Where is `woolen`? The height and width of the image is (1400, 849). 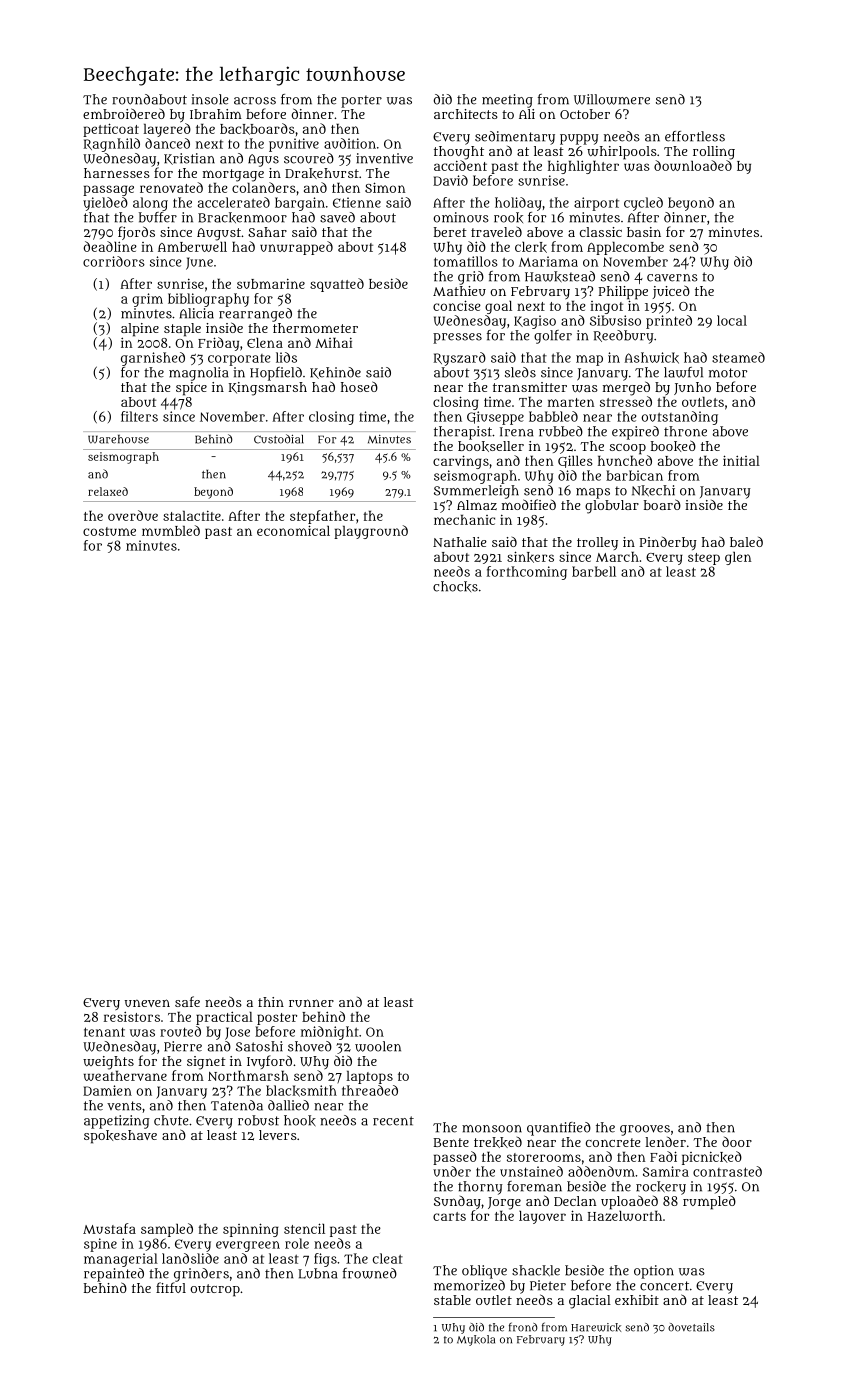 woolen is located at coordinates (378, 1046).
